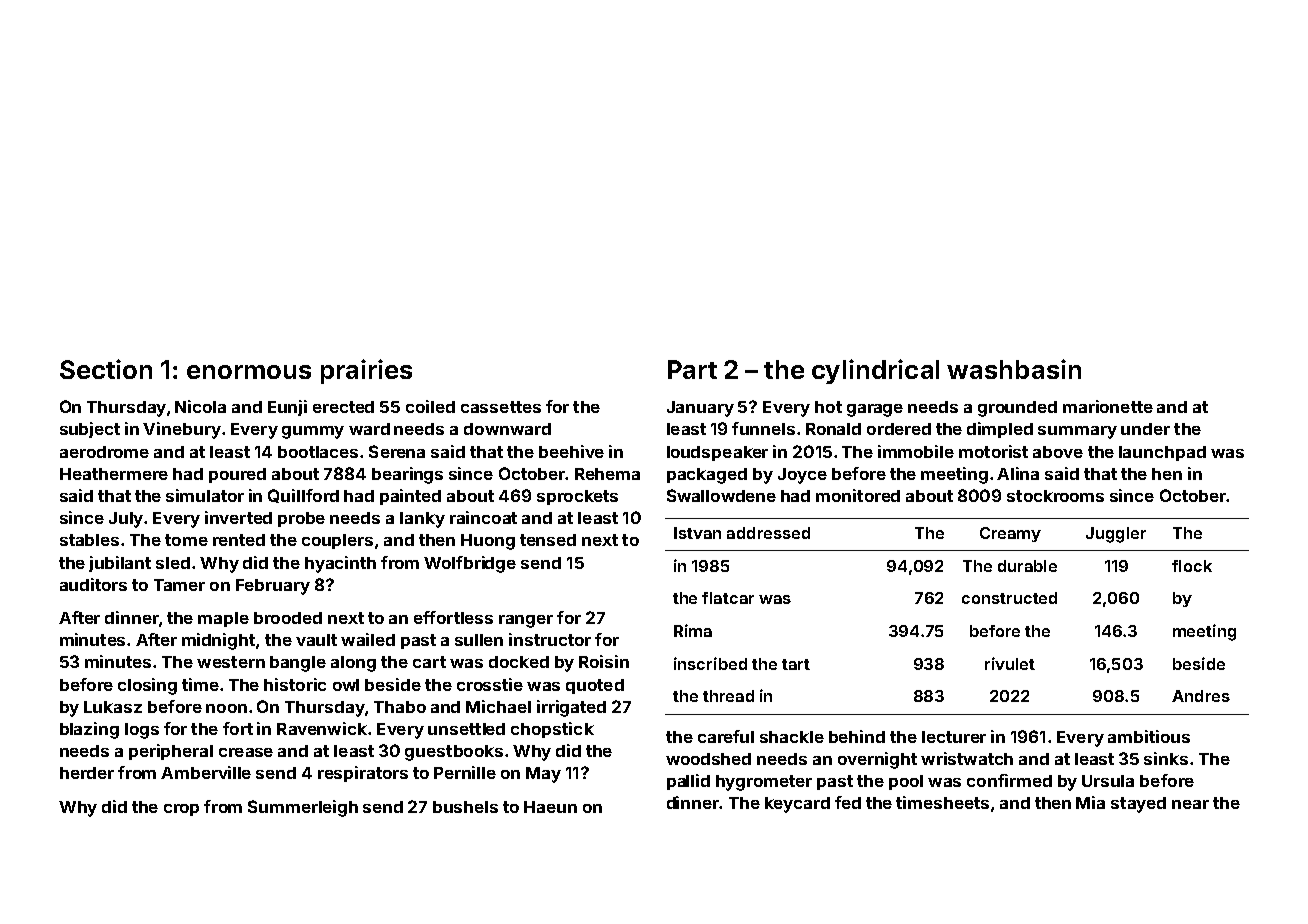 The height and width of the document is (924, 1308). Describe the element at coordinates (181, 810) in the document. I see `crop` at that location.
